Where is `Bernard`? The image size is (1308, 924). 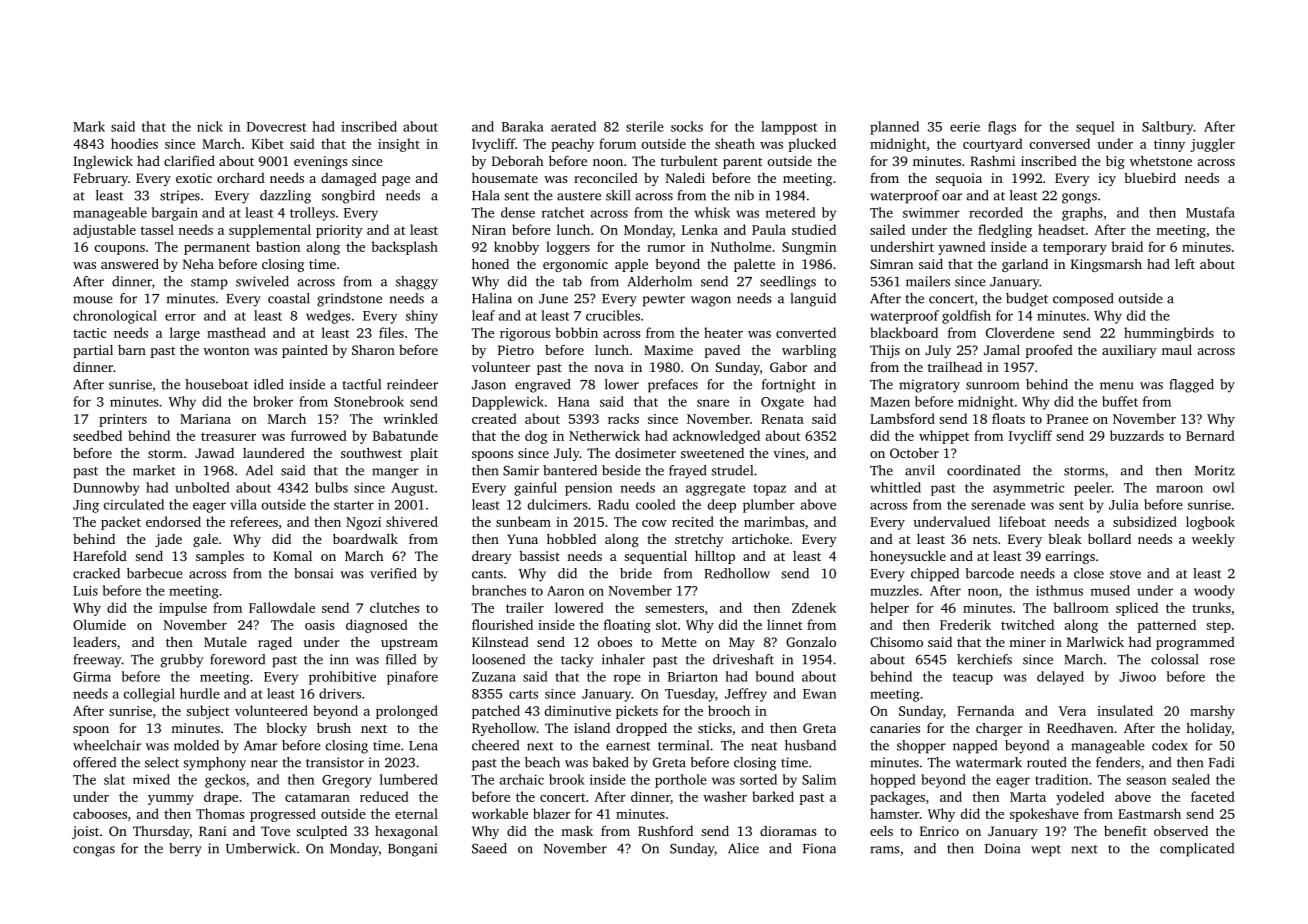
Bernard is located at coordinates (1210, 435).
